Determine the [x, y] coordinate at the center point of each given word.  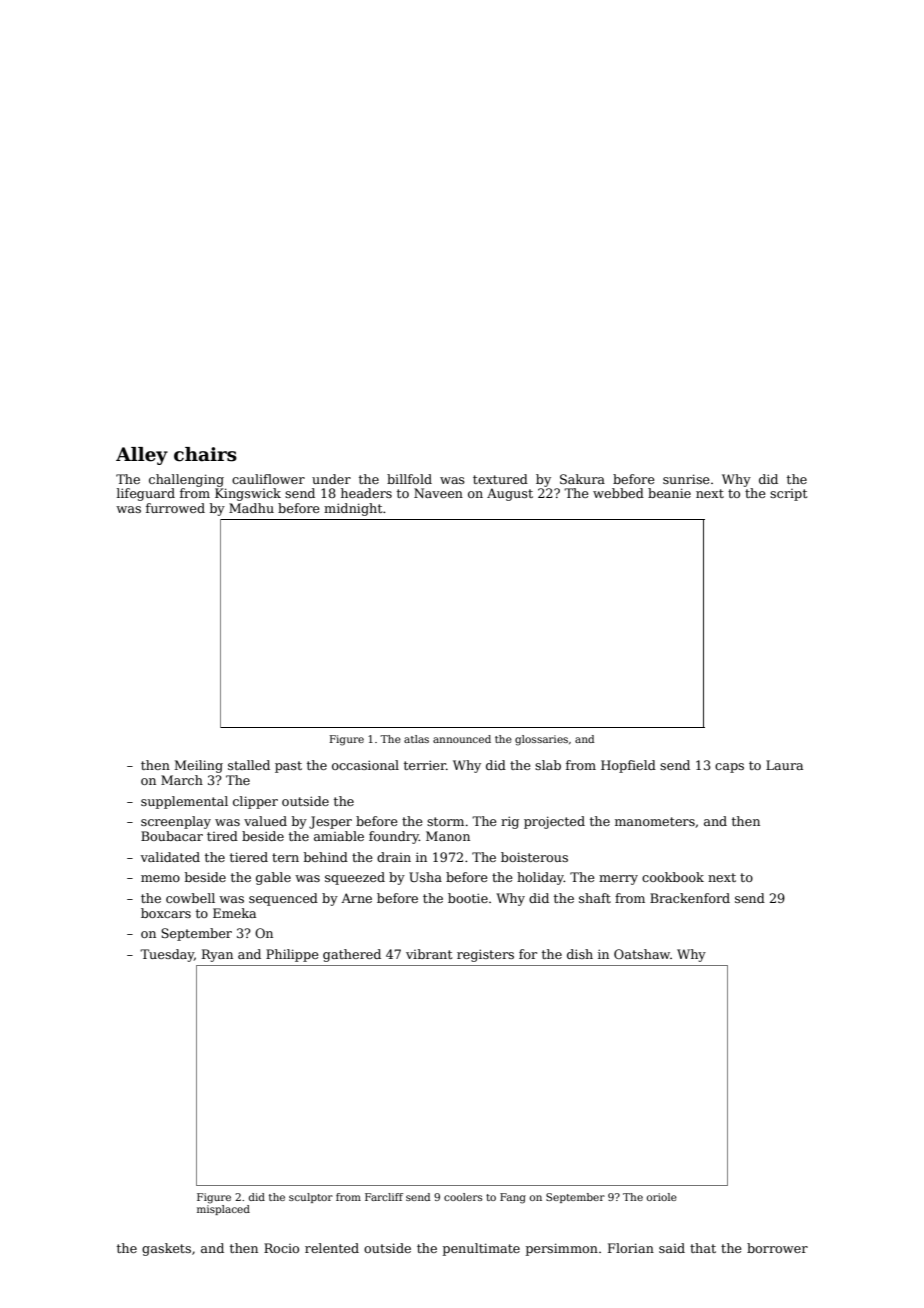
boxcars [166, 913]
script [788, 495]
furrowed [175, 508]
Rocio [281, 1248]
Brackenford [690, 898]
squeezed [355, 878]
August [510, 494]
